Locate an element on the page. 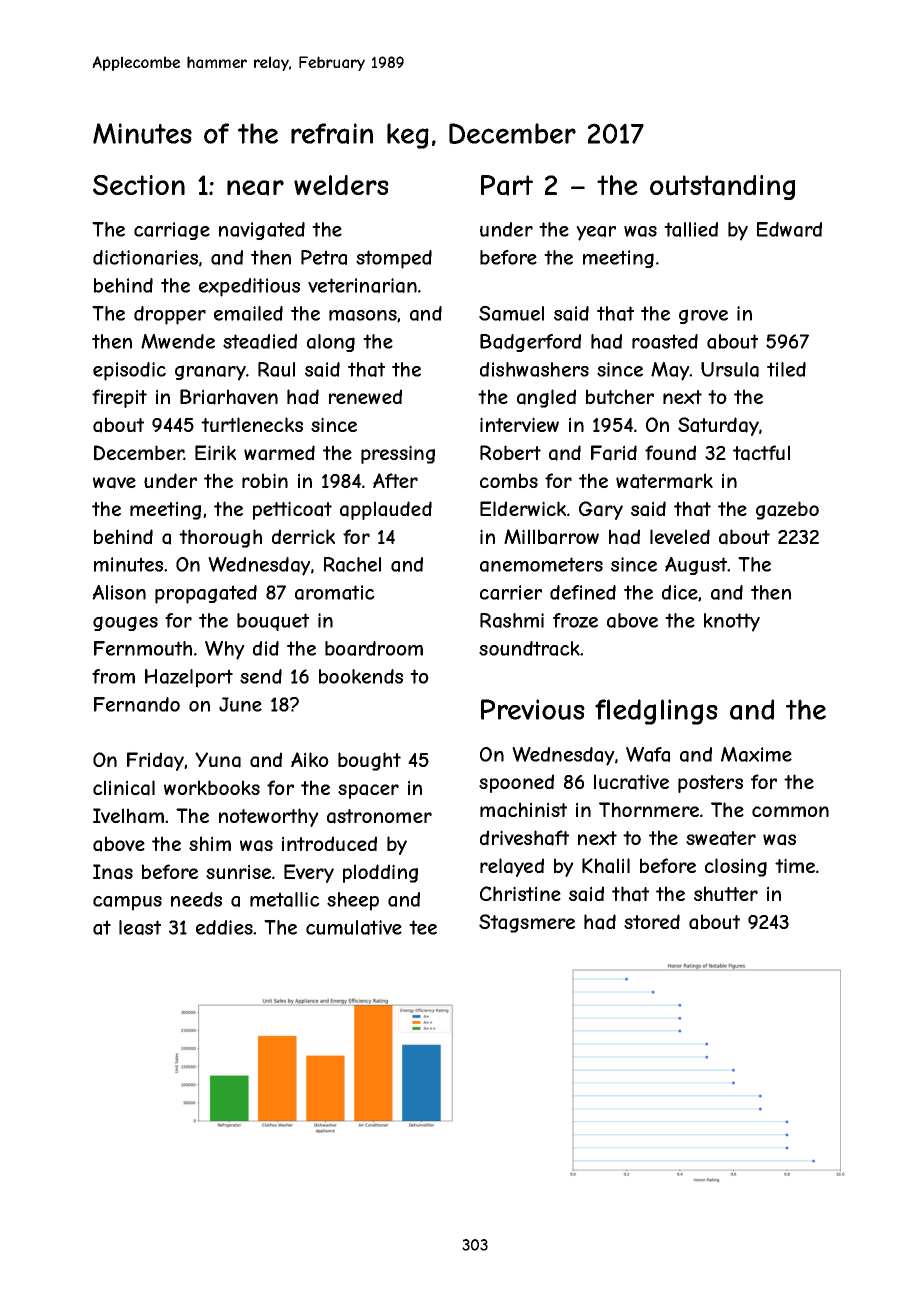 The image size is (924, 1311). Section is located at coordinates (139, 185).
